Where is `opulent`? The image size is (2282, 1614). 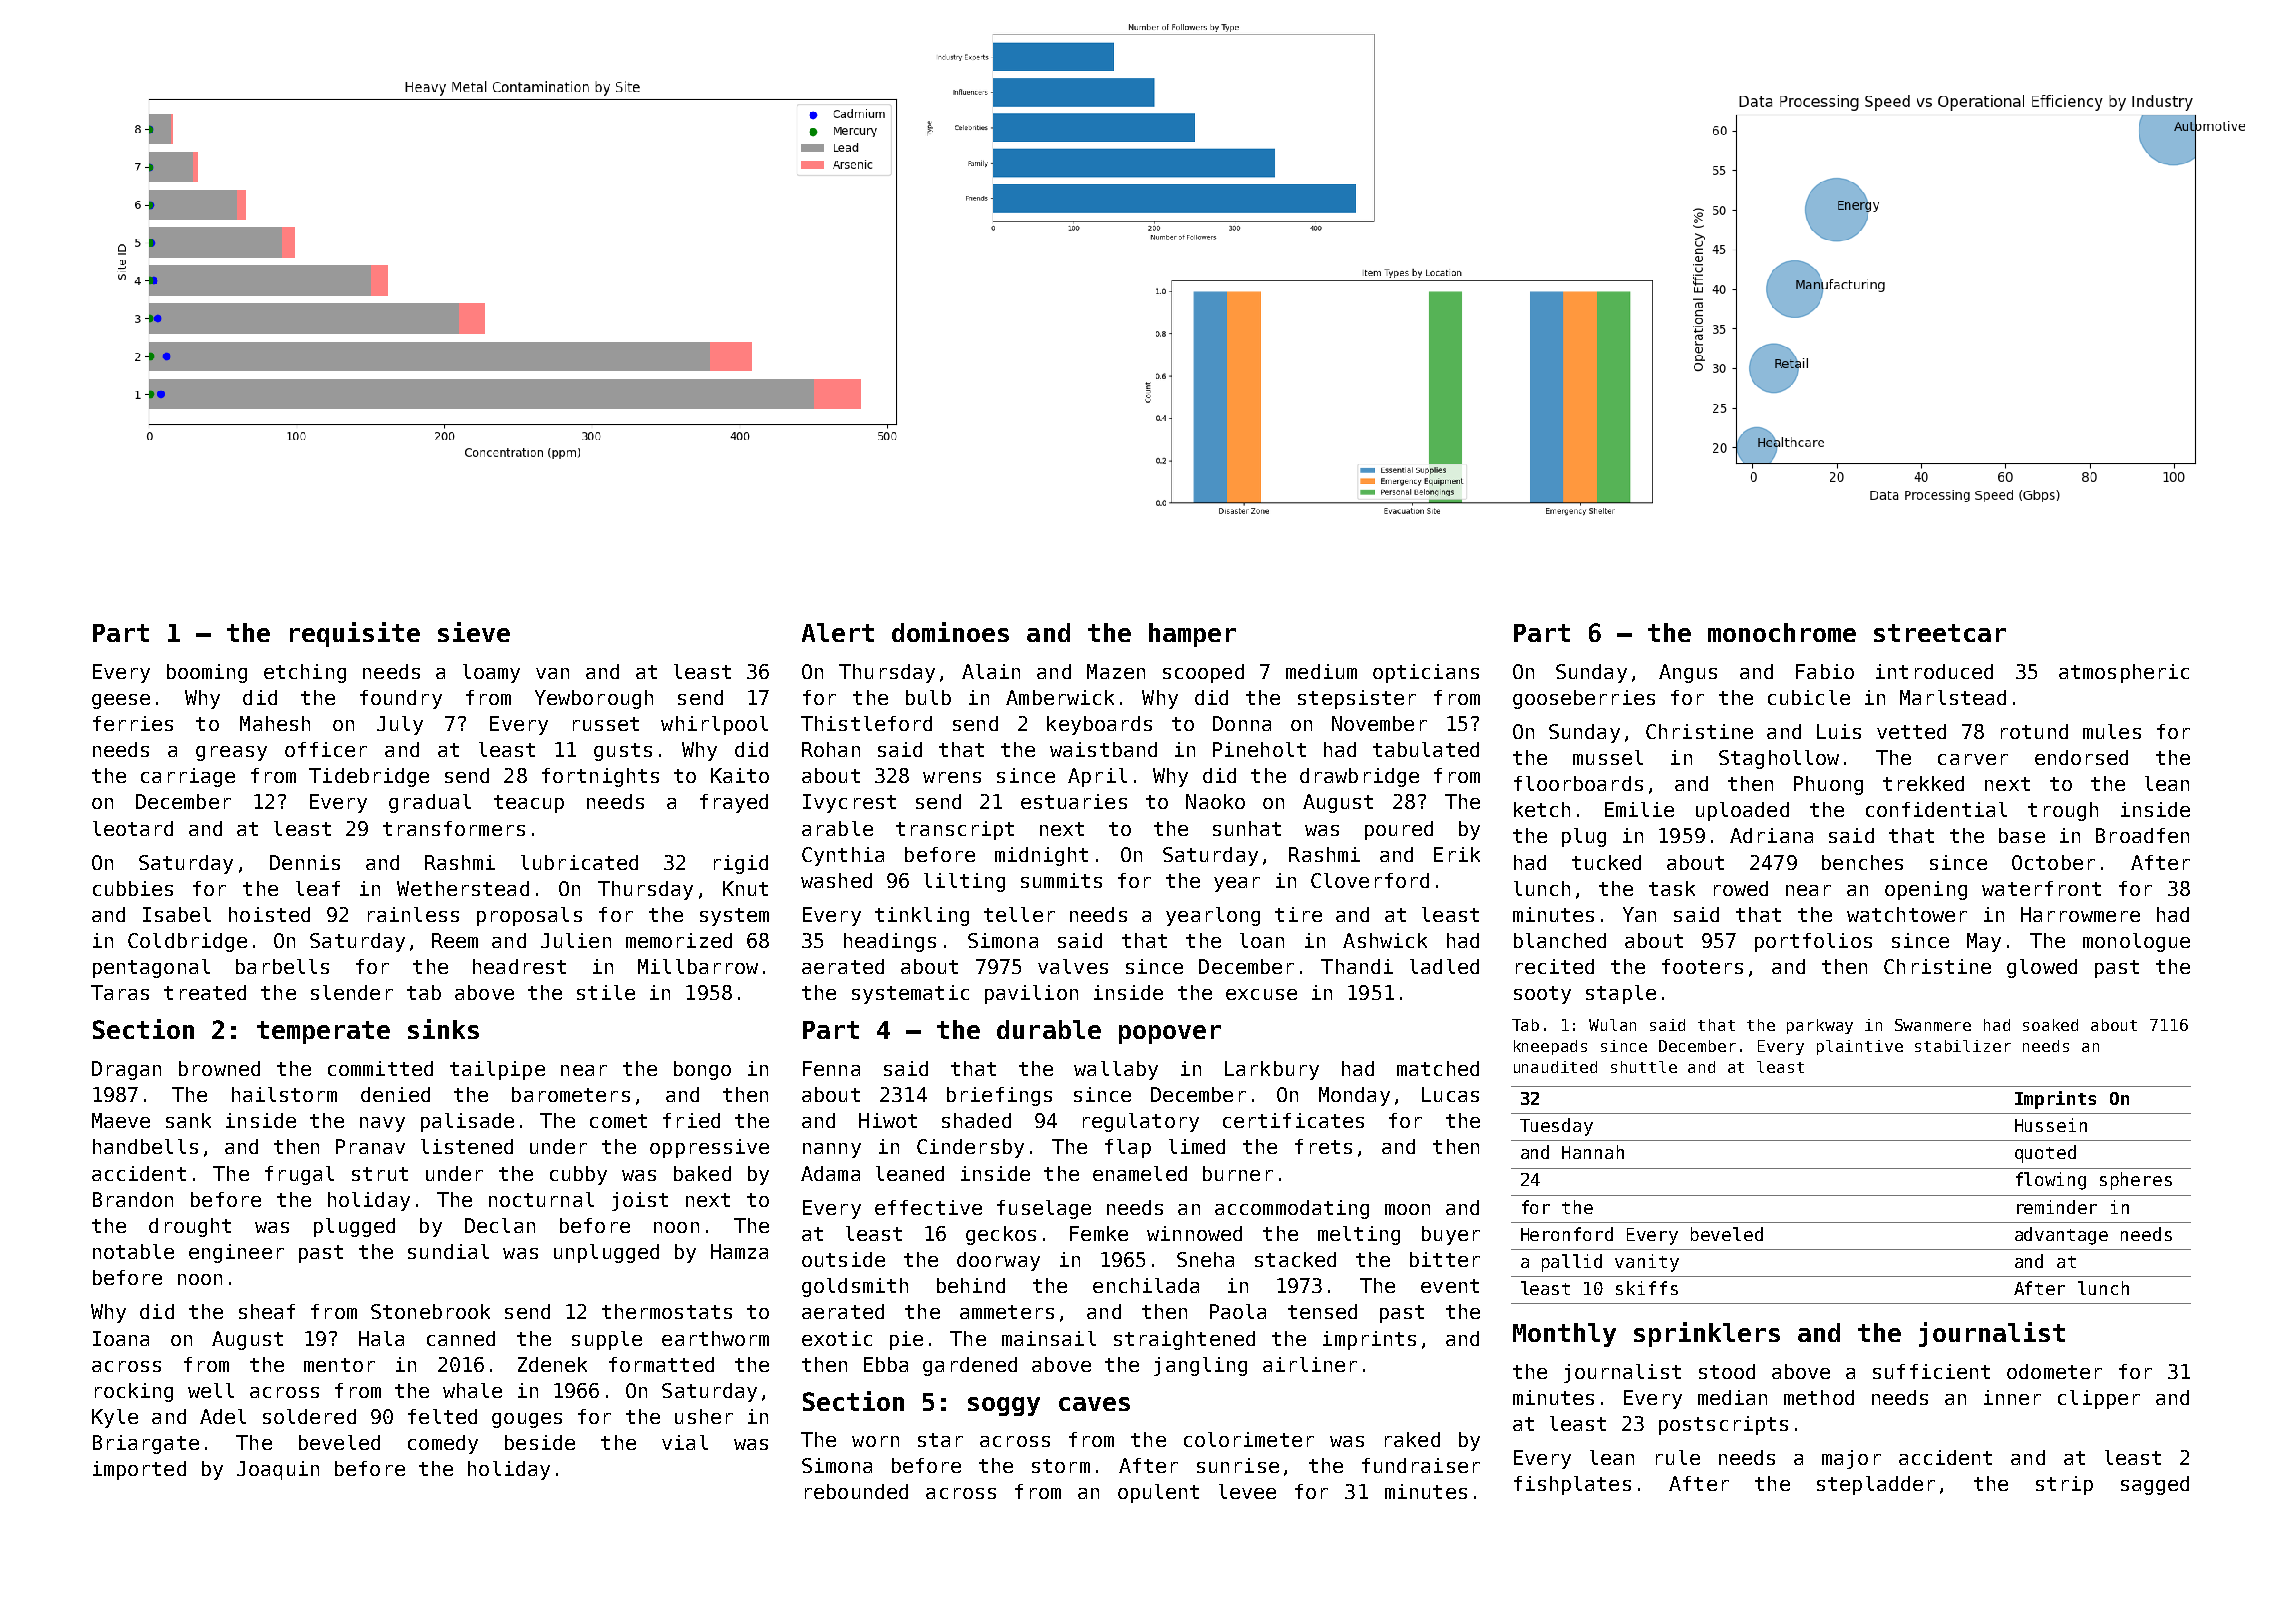
opulent is located at coordinates (1158, 1493).
